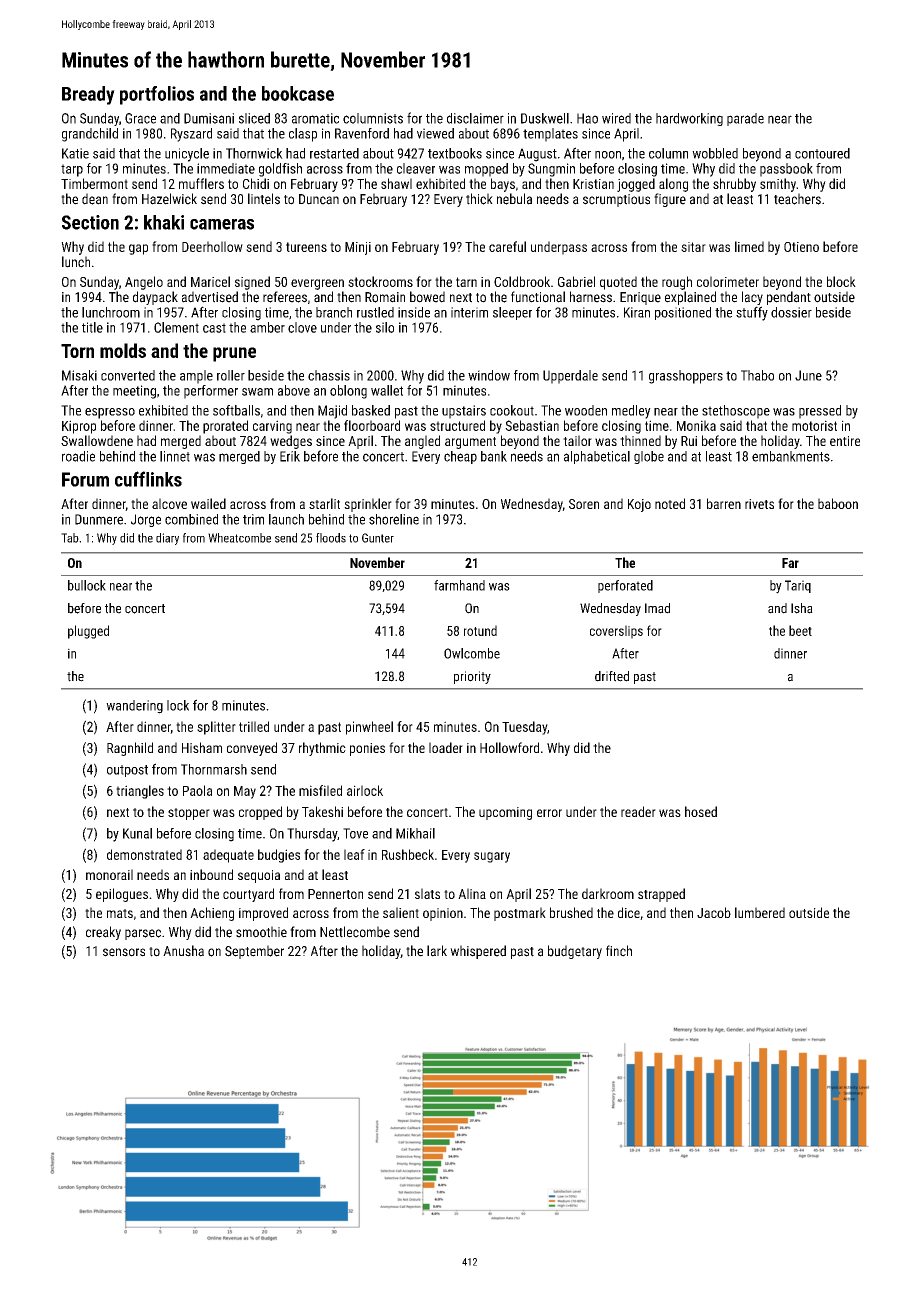  I want to click on inbound, so click(211, 874).
